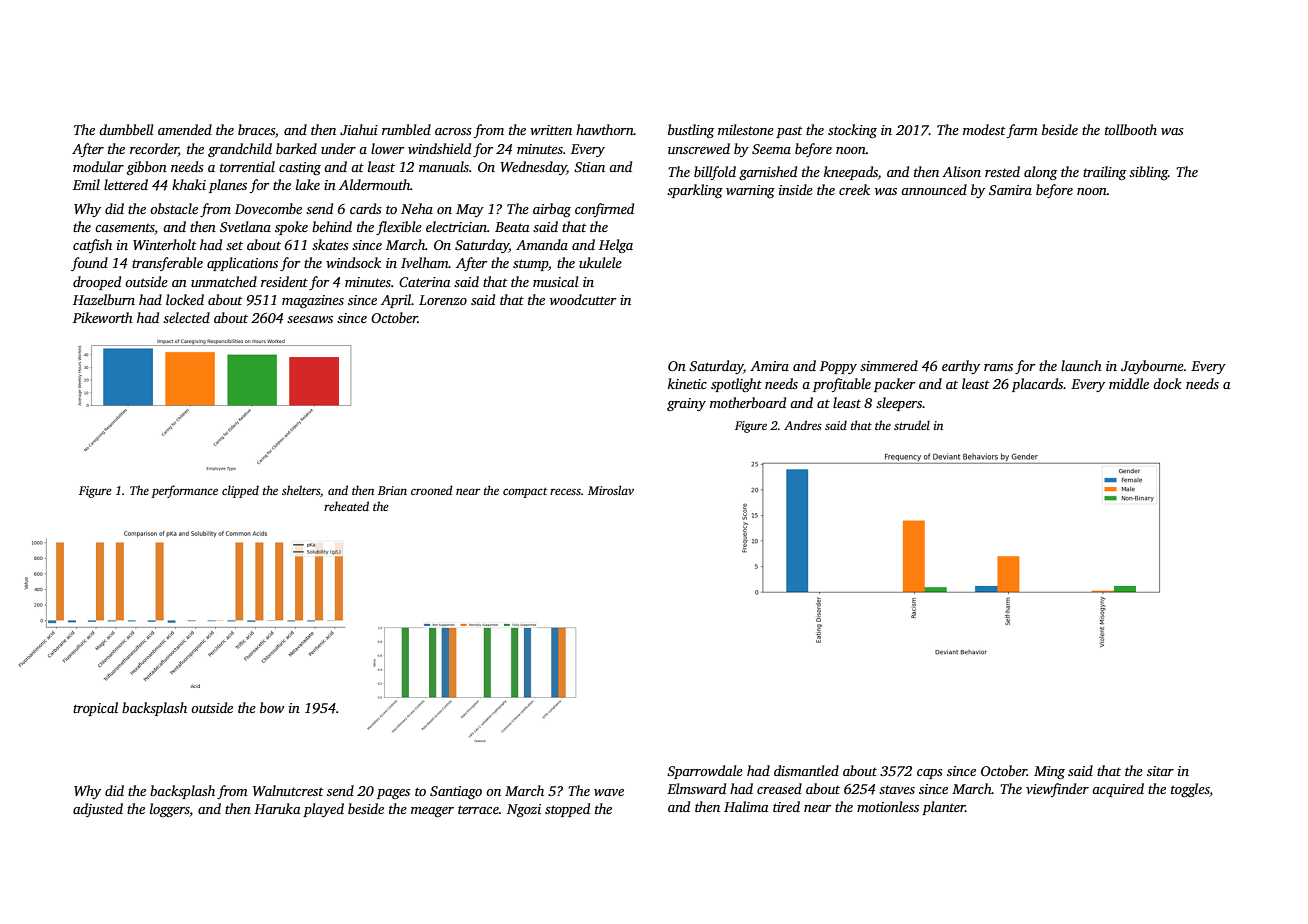  I want to click on toggles, so click(1190, 790).
